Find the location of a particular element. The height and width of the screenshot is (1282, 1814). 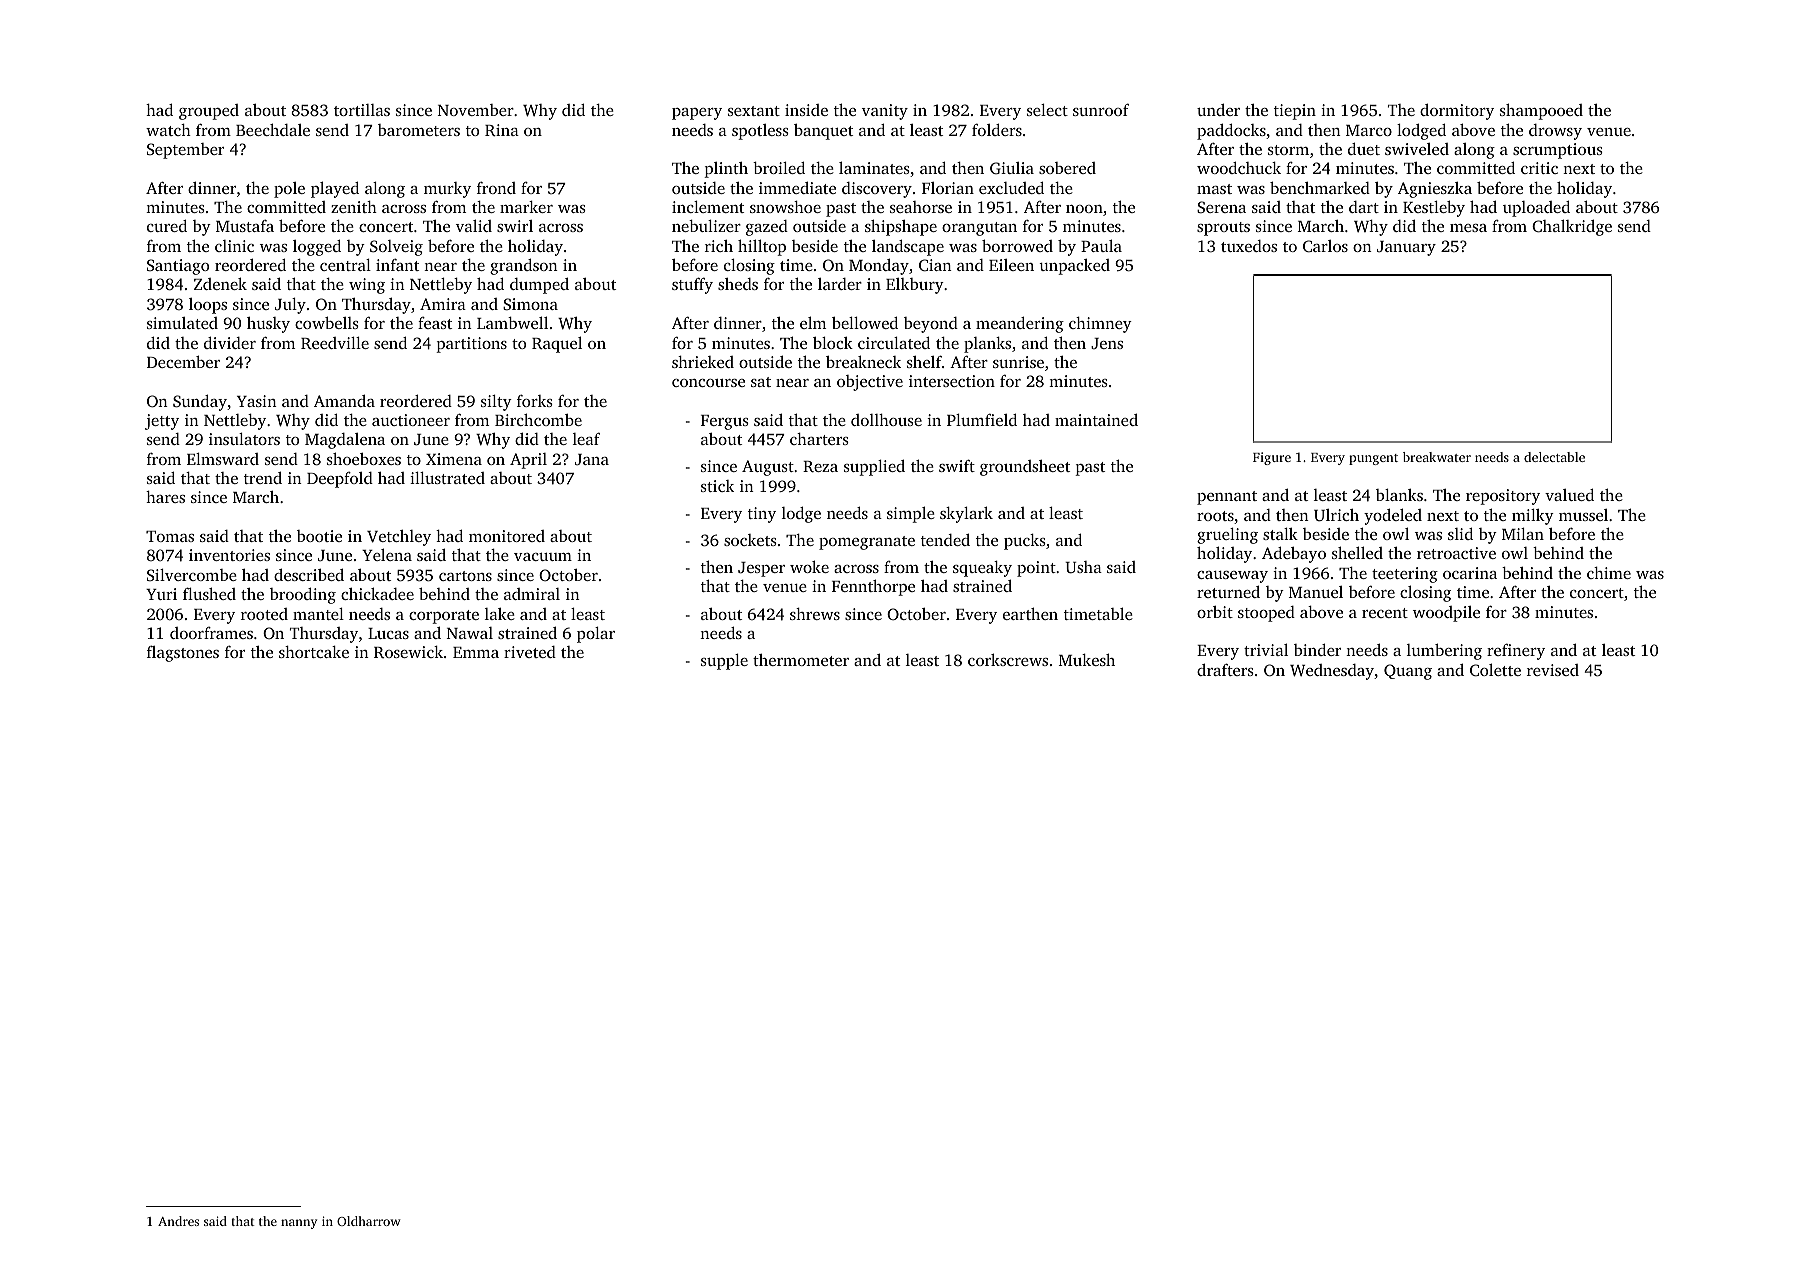

nanny is located at coordinates (299, 1224).
